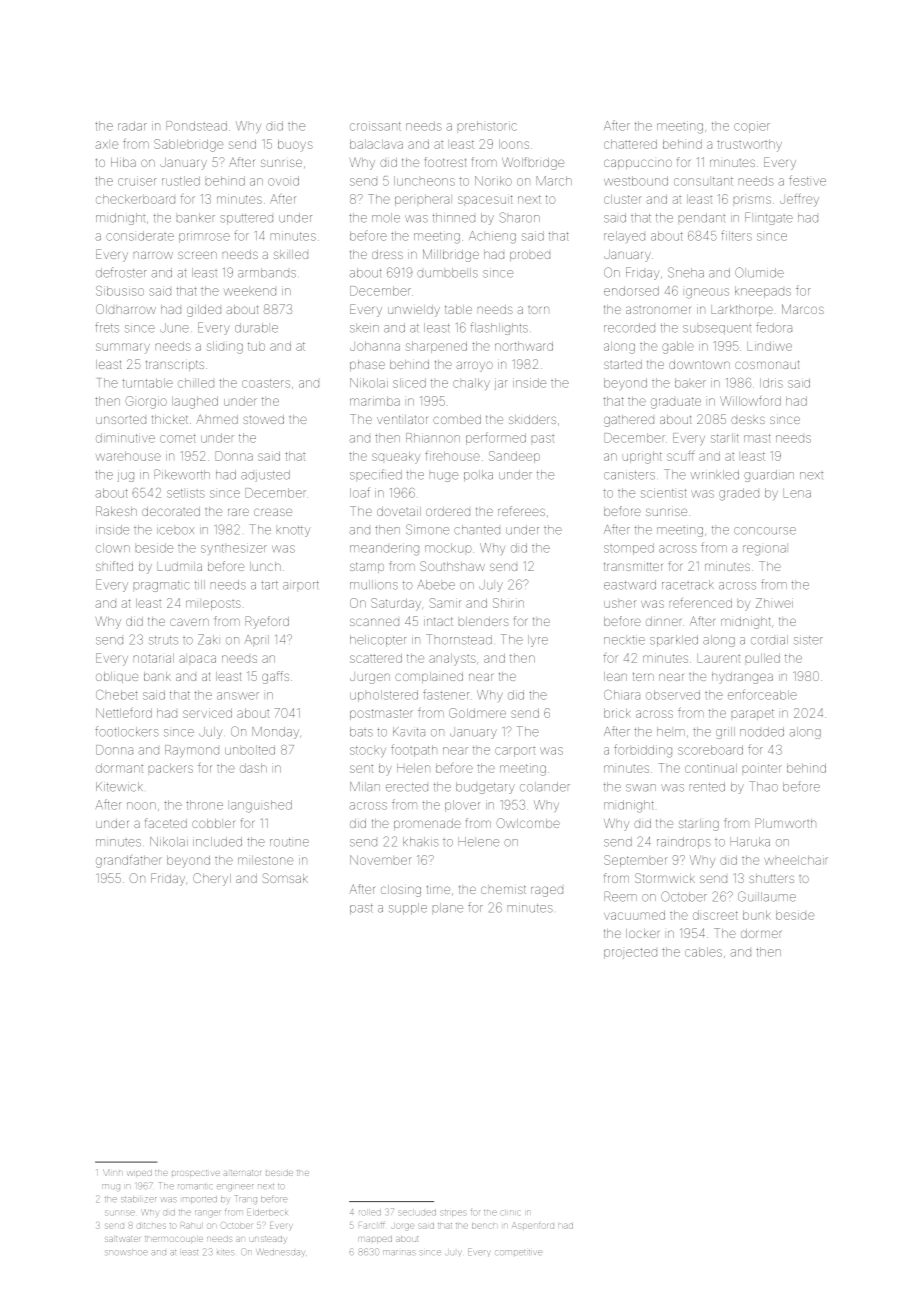  Describe the element at coordinates (493, 181) in the page. I see `Noriko` at that location.
